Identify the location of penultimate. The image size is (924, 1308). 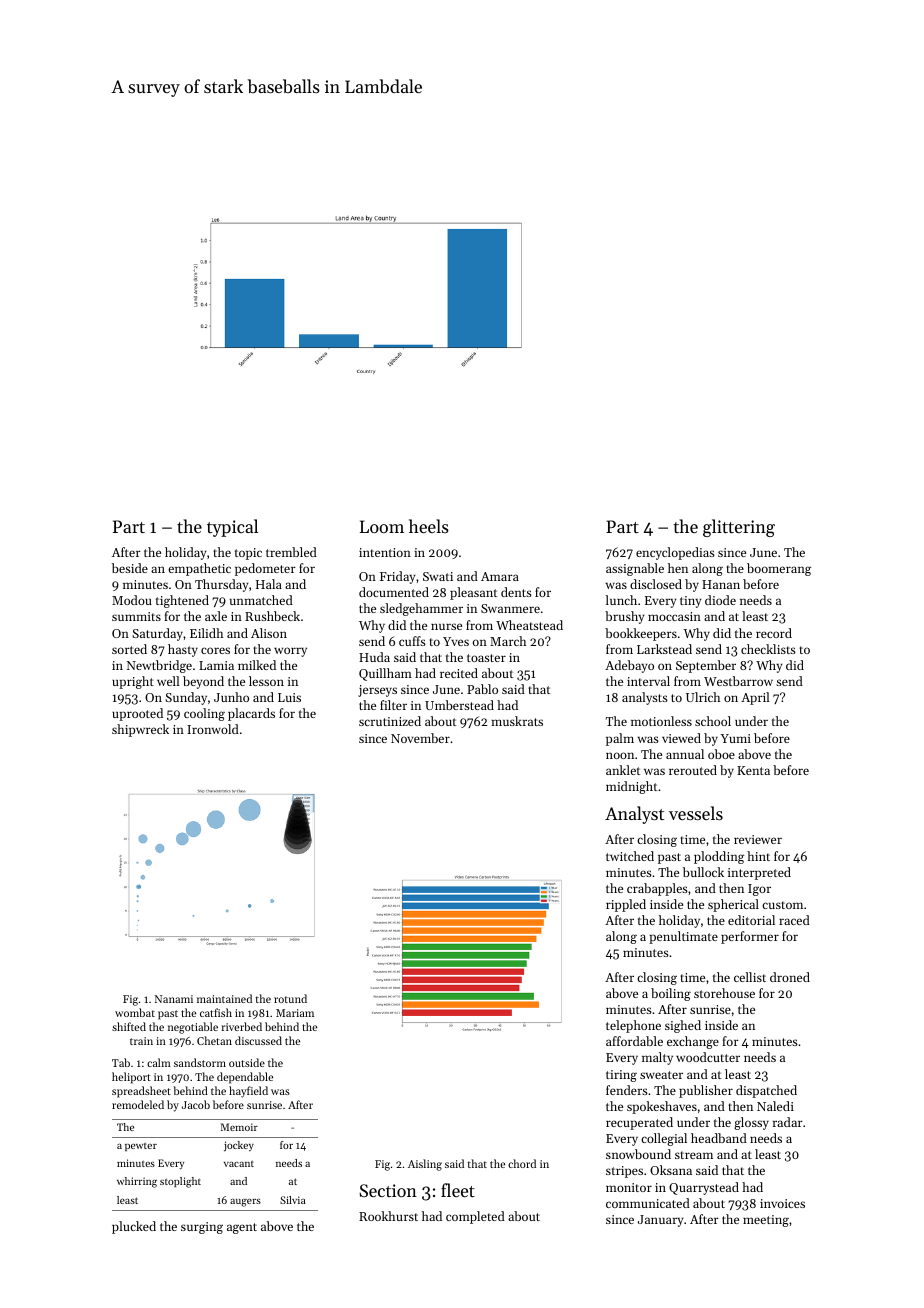
(683, 937).
